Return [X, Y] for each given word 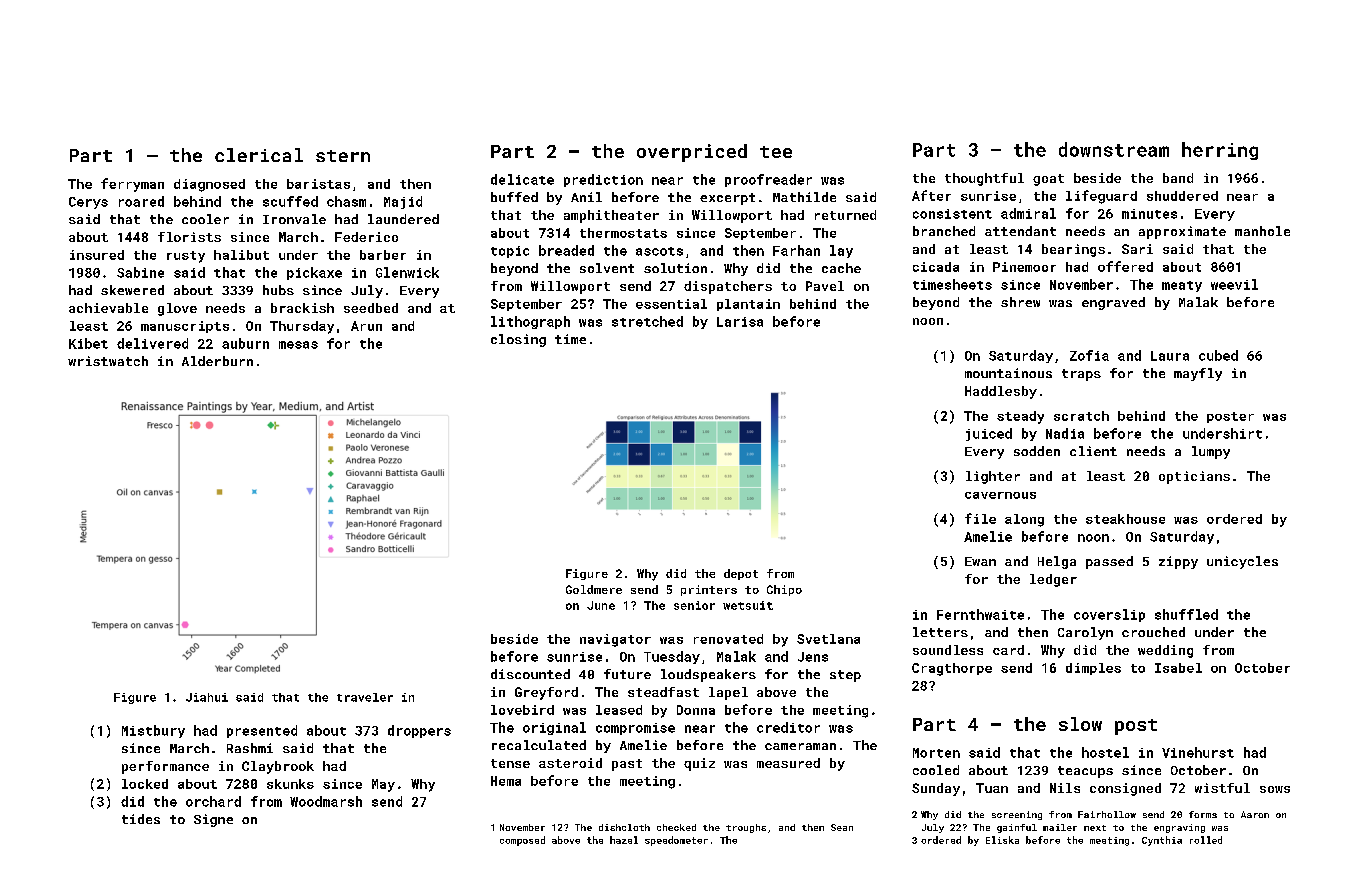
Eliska [1002, 840]
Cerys [88, 203]
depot [741, 574]
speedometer [676, 841]
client [1093, 451]
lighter [993, 477]
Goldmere [594, 589]
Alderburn [217, 361]
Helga [1057, 562]
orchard [213, 801]
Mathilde [804, 197]
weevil [1234, 284]
